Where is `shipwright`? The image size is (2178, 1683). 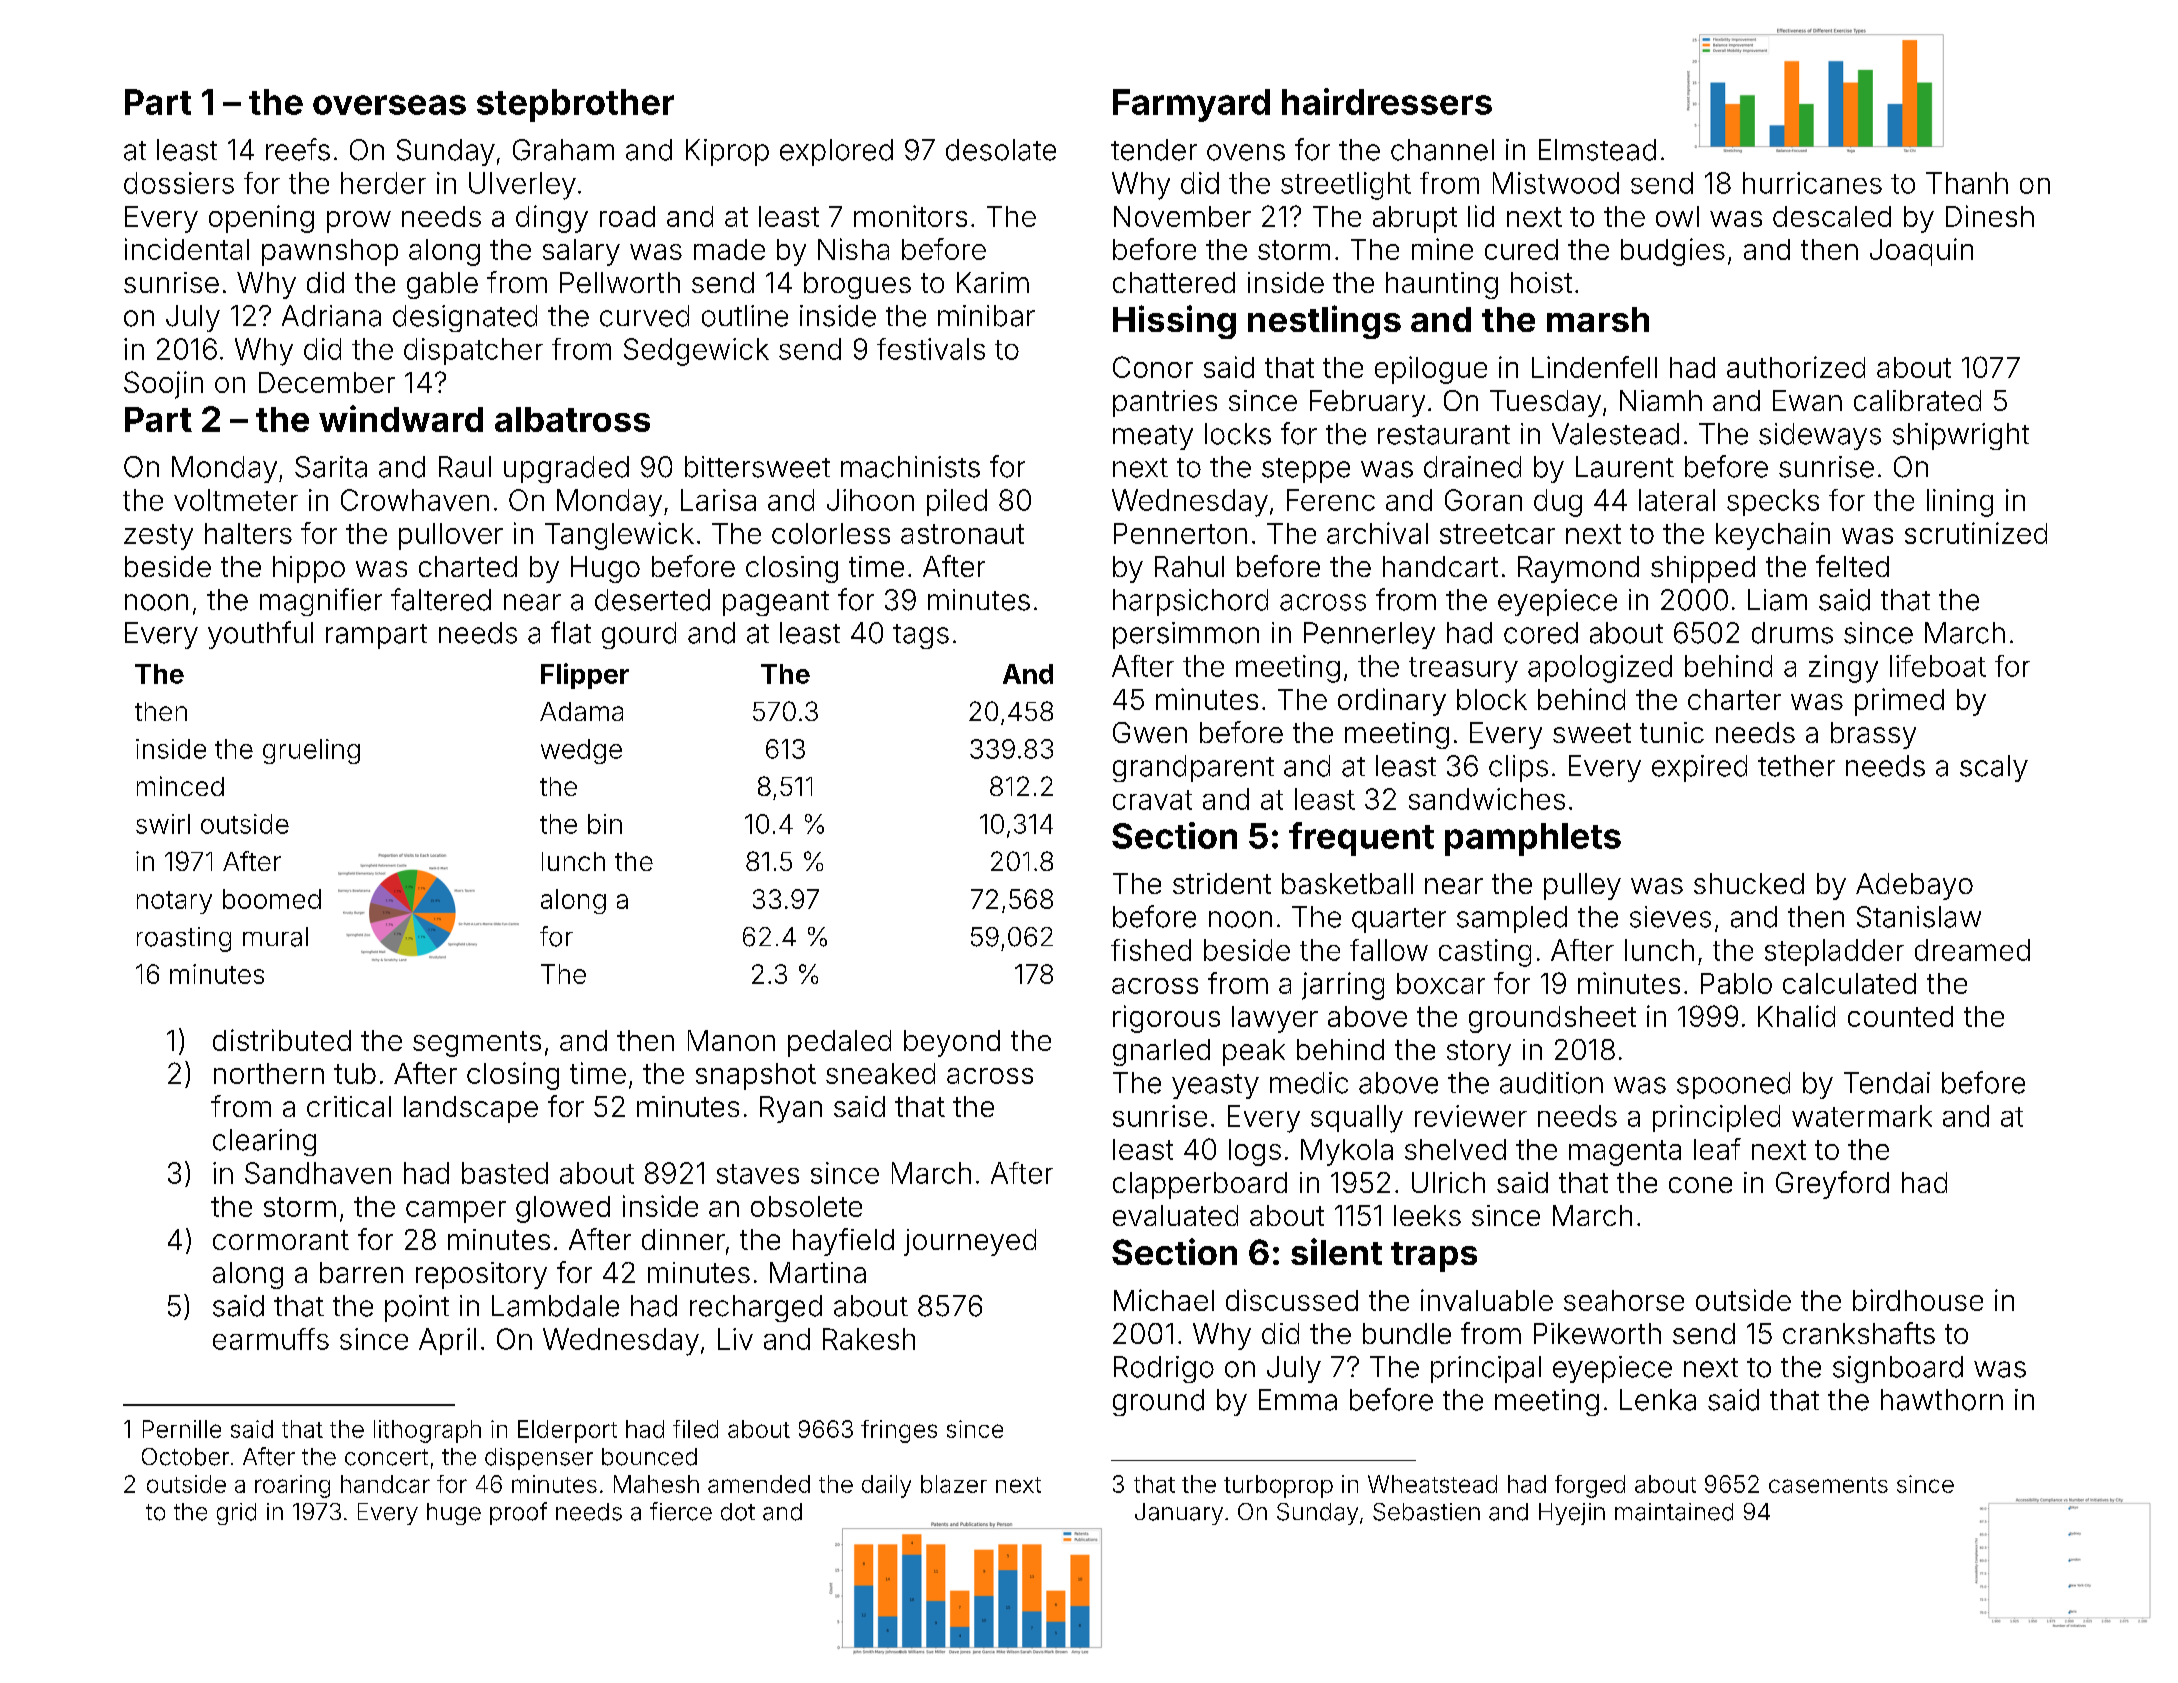
shipwright is located at coordinates (1961, 436).
